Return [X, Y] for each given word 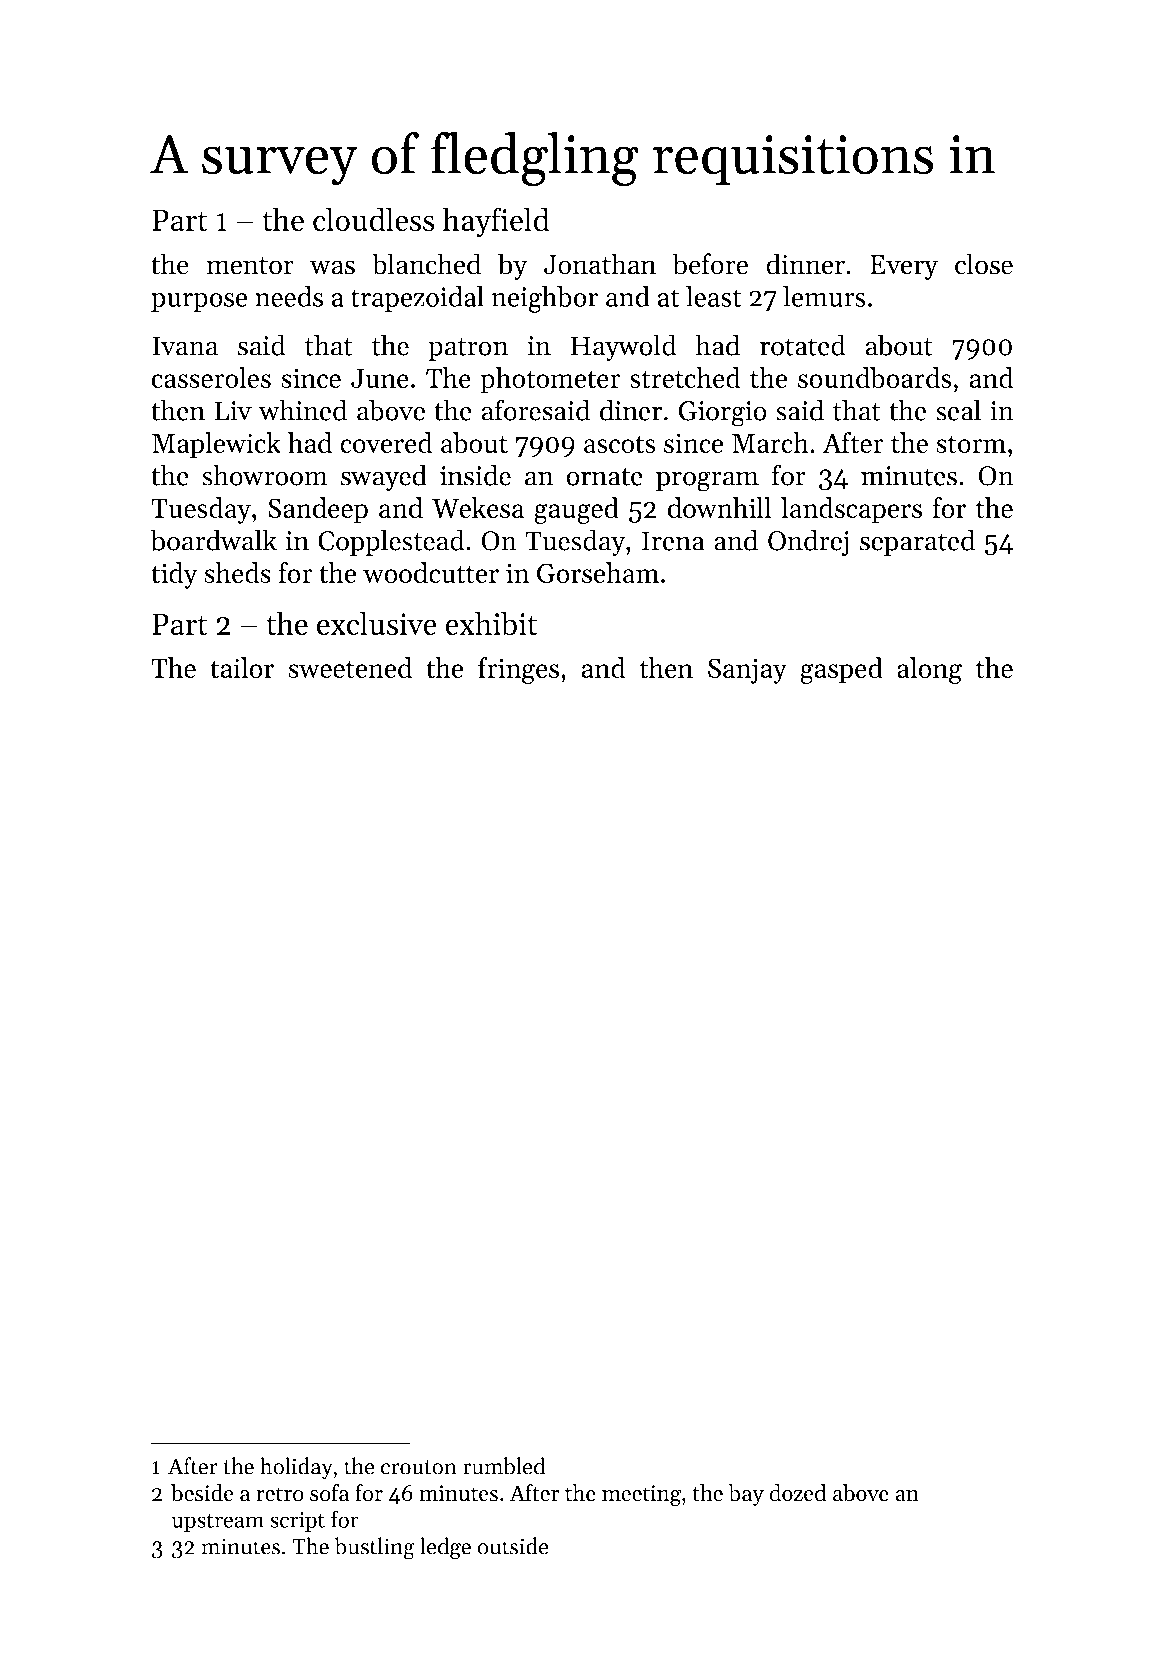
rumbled [504, 1466]
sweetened [350, 667]
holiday [296, 1468]
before [710, 264]
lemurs [824, 296]
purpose [199, 303]
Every [904, 267]
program [707, 481]
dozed [798, 1493]
